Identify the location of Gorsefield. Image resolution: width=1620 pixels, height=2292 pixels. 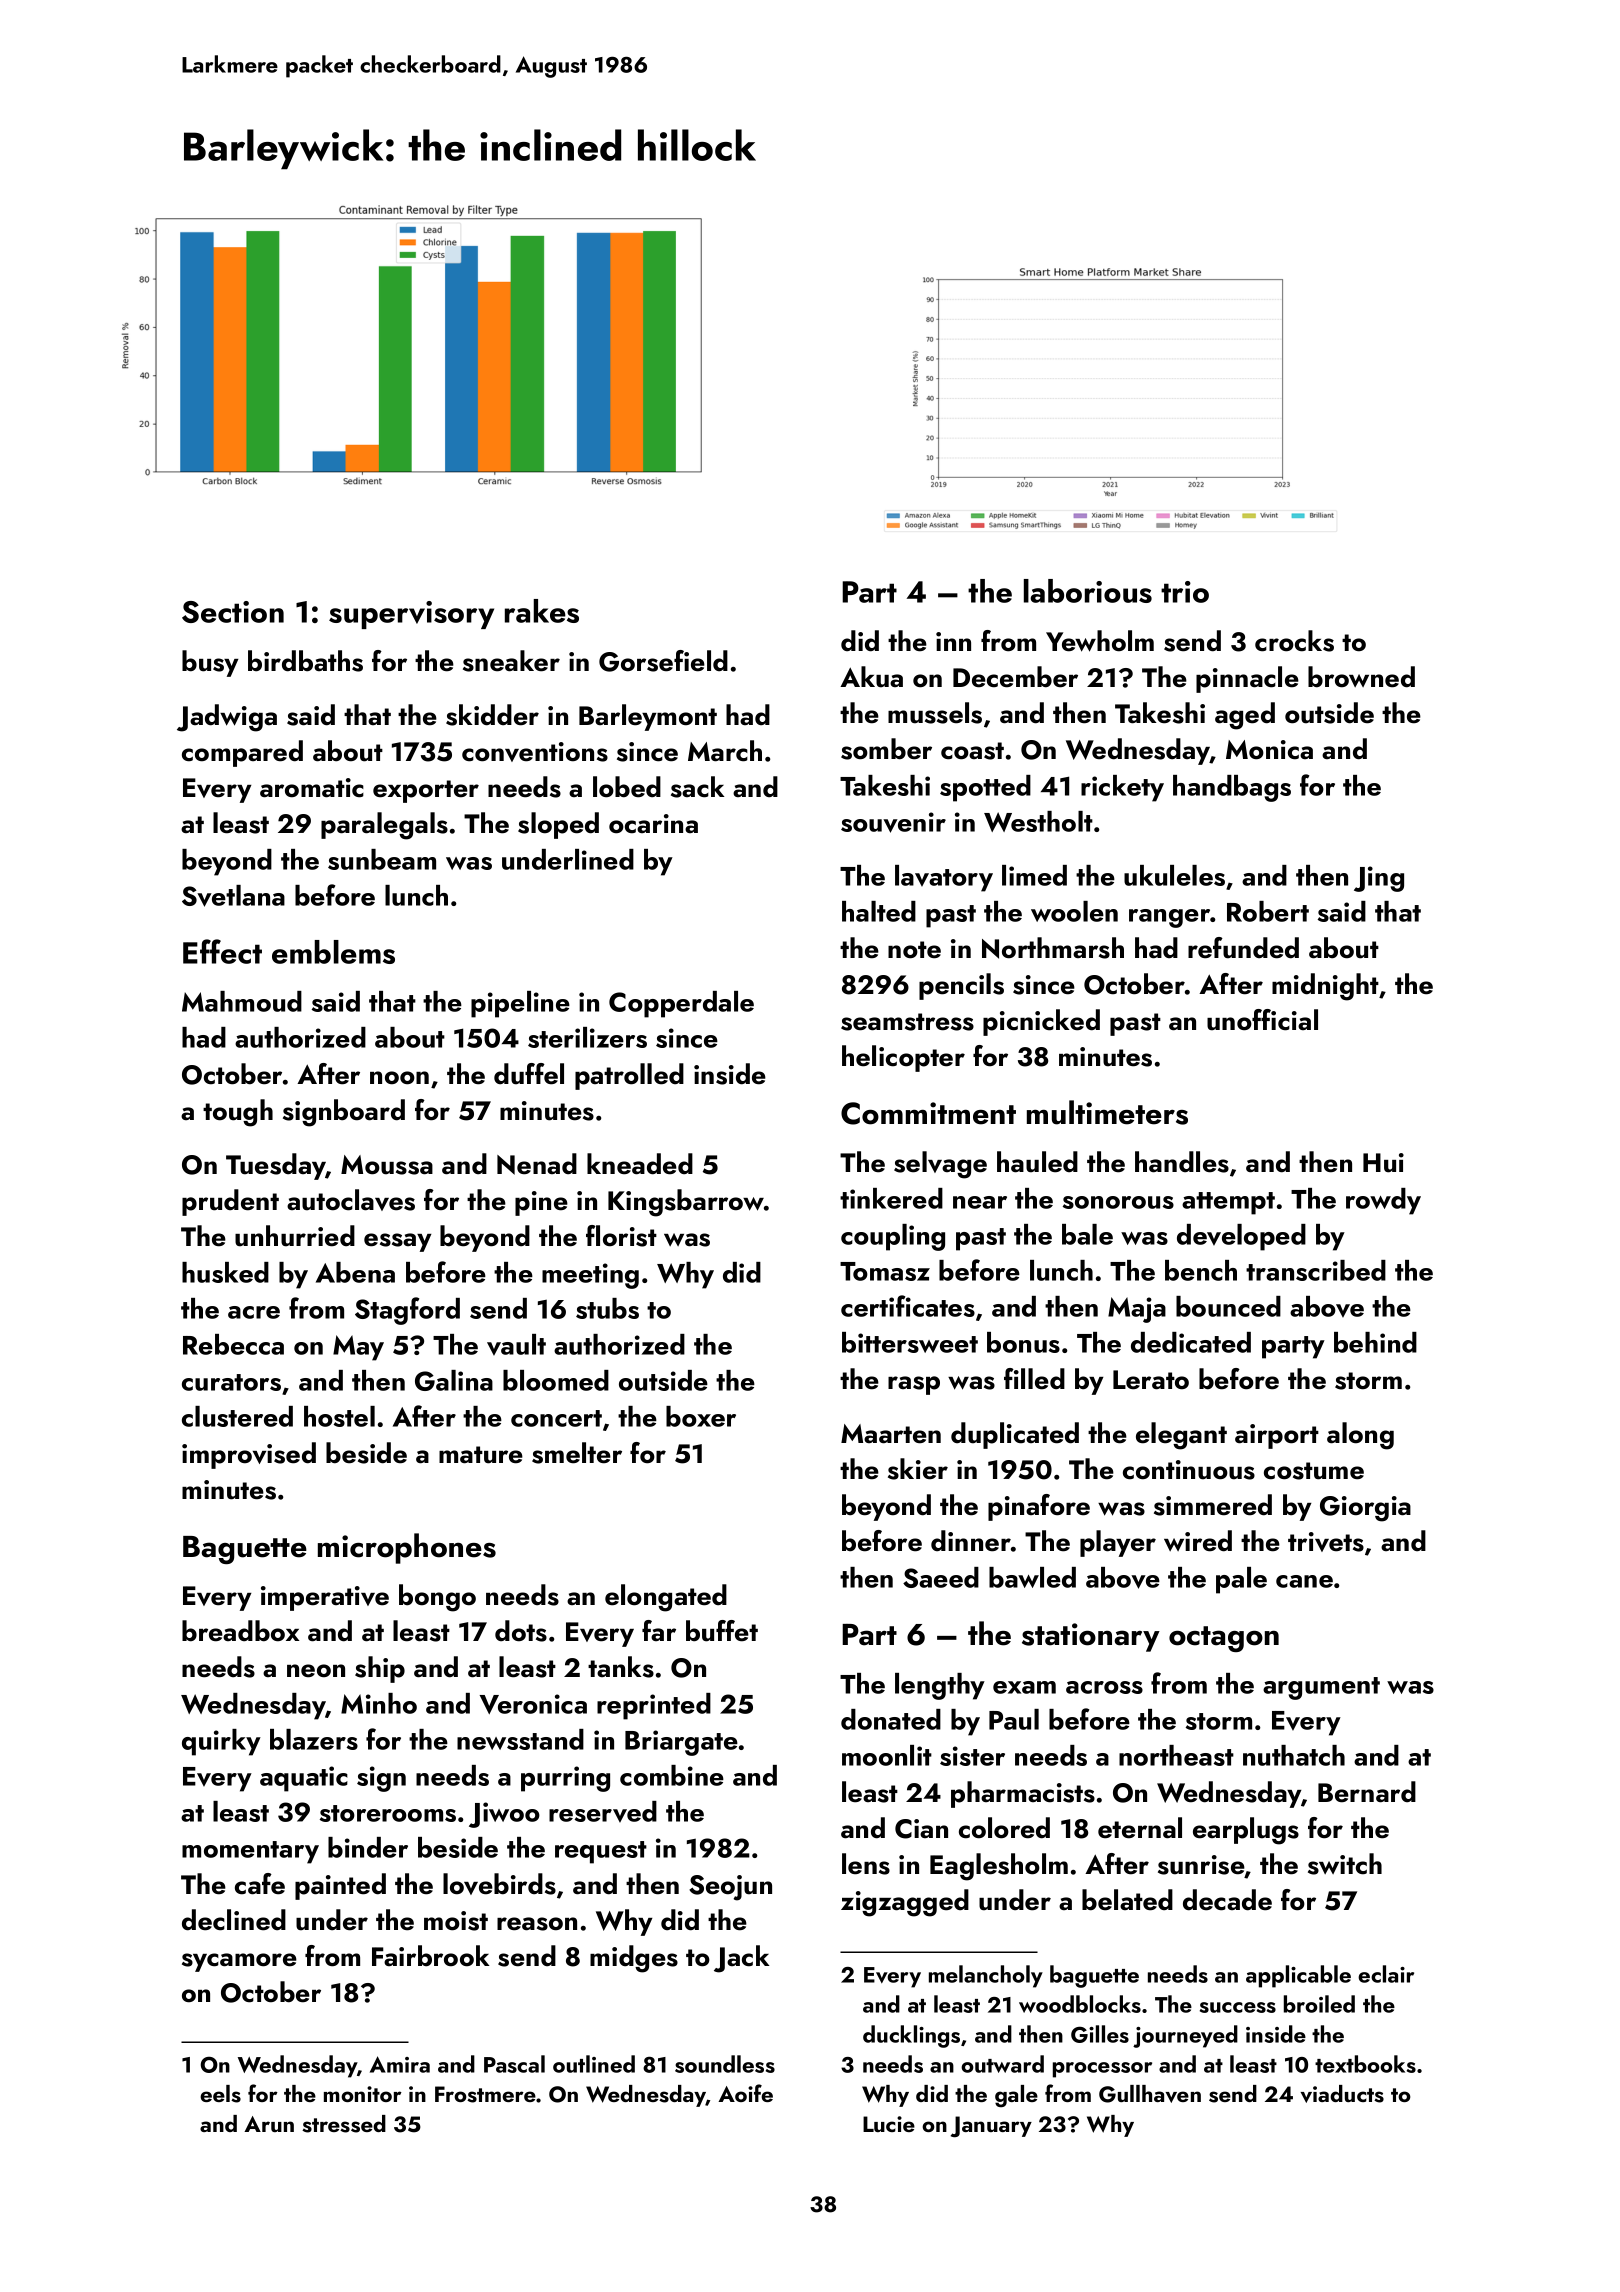
(663, 661).
